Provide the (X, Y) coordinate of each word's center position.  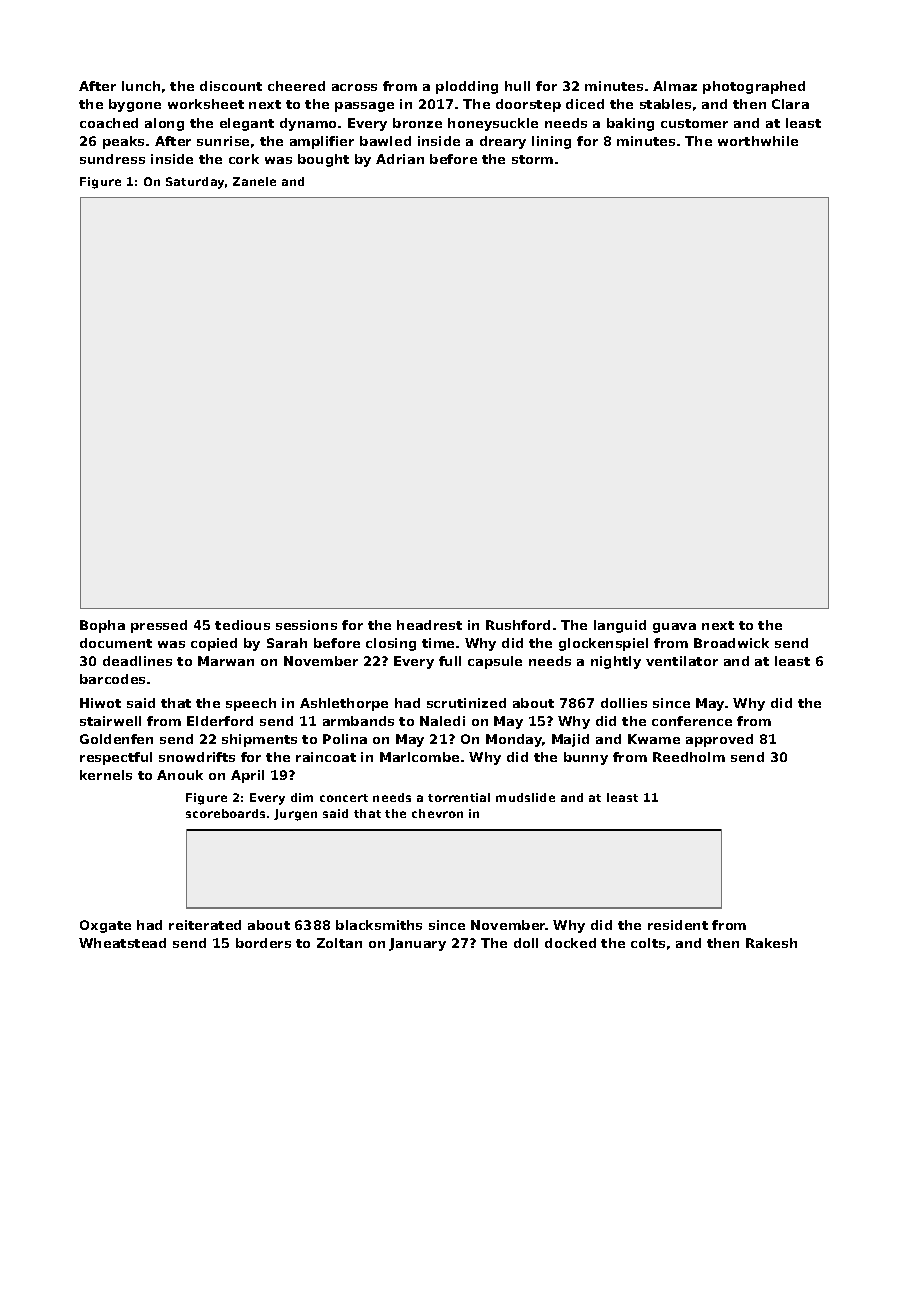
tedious (242, 625)
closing (391, 644)
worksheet (206, 104)
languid (620, 626)
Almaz (675, 86)
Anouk (180, 775)
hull (517, 86)
